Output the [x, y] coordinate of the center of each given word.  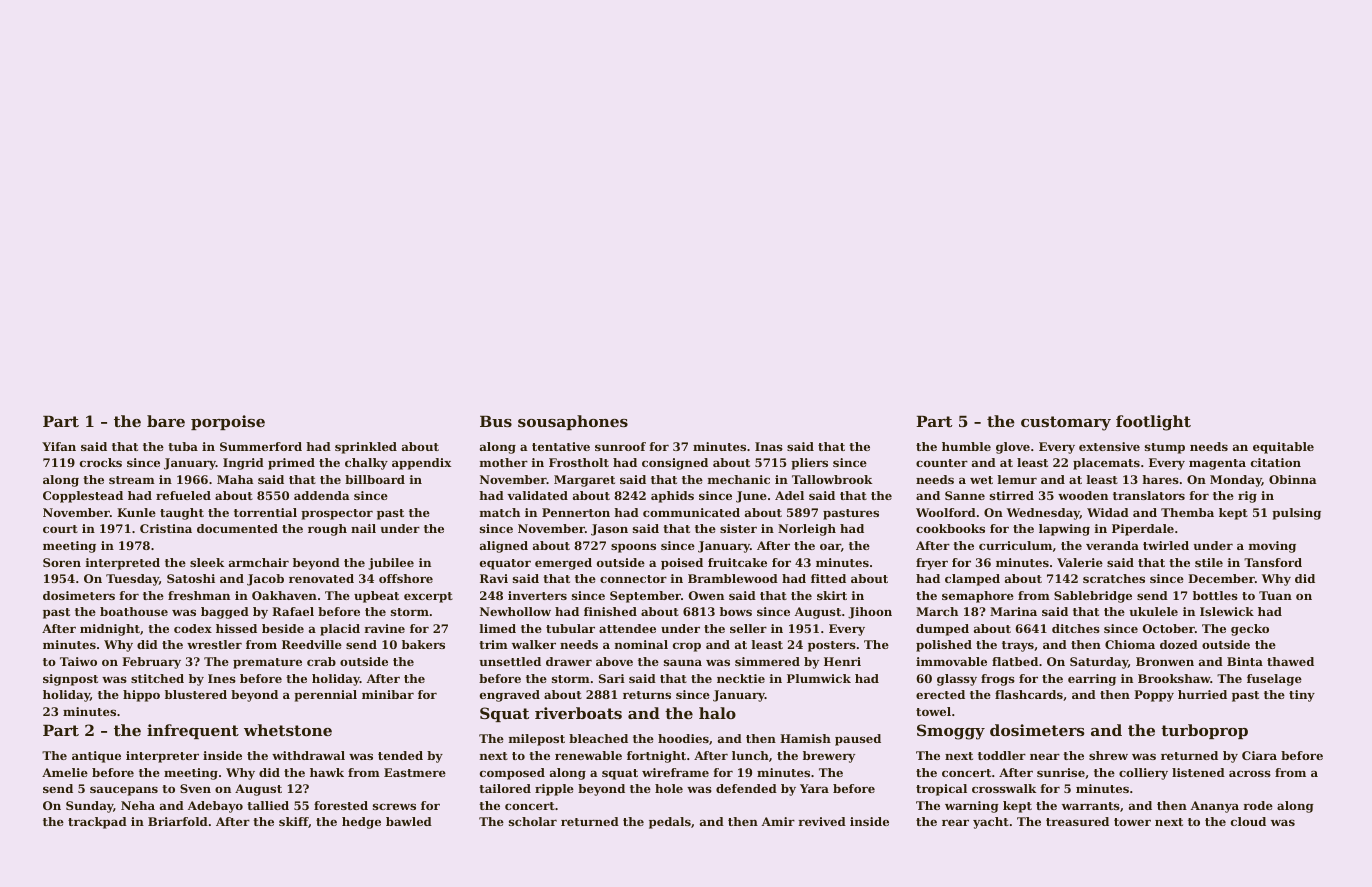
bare [166, 421]
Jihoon [870, 613]
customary [1066, 423]
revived [822, 821]
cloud [1248, 821]
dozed [1179, 644]
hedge [361, 823]
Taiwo [78, 661]
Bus [496, 421]
